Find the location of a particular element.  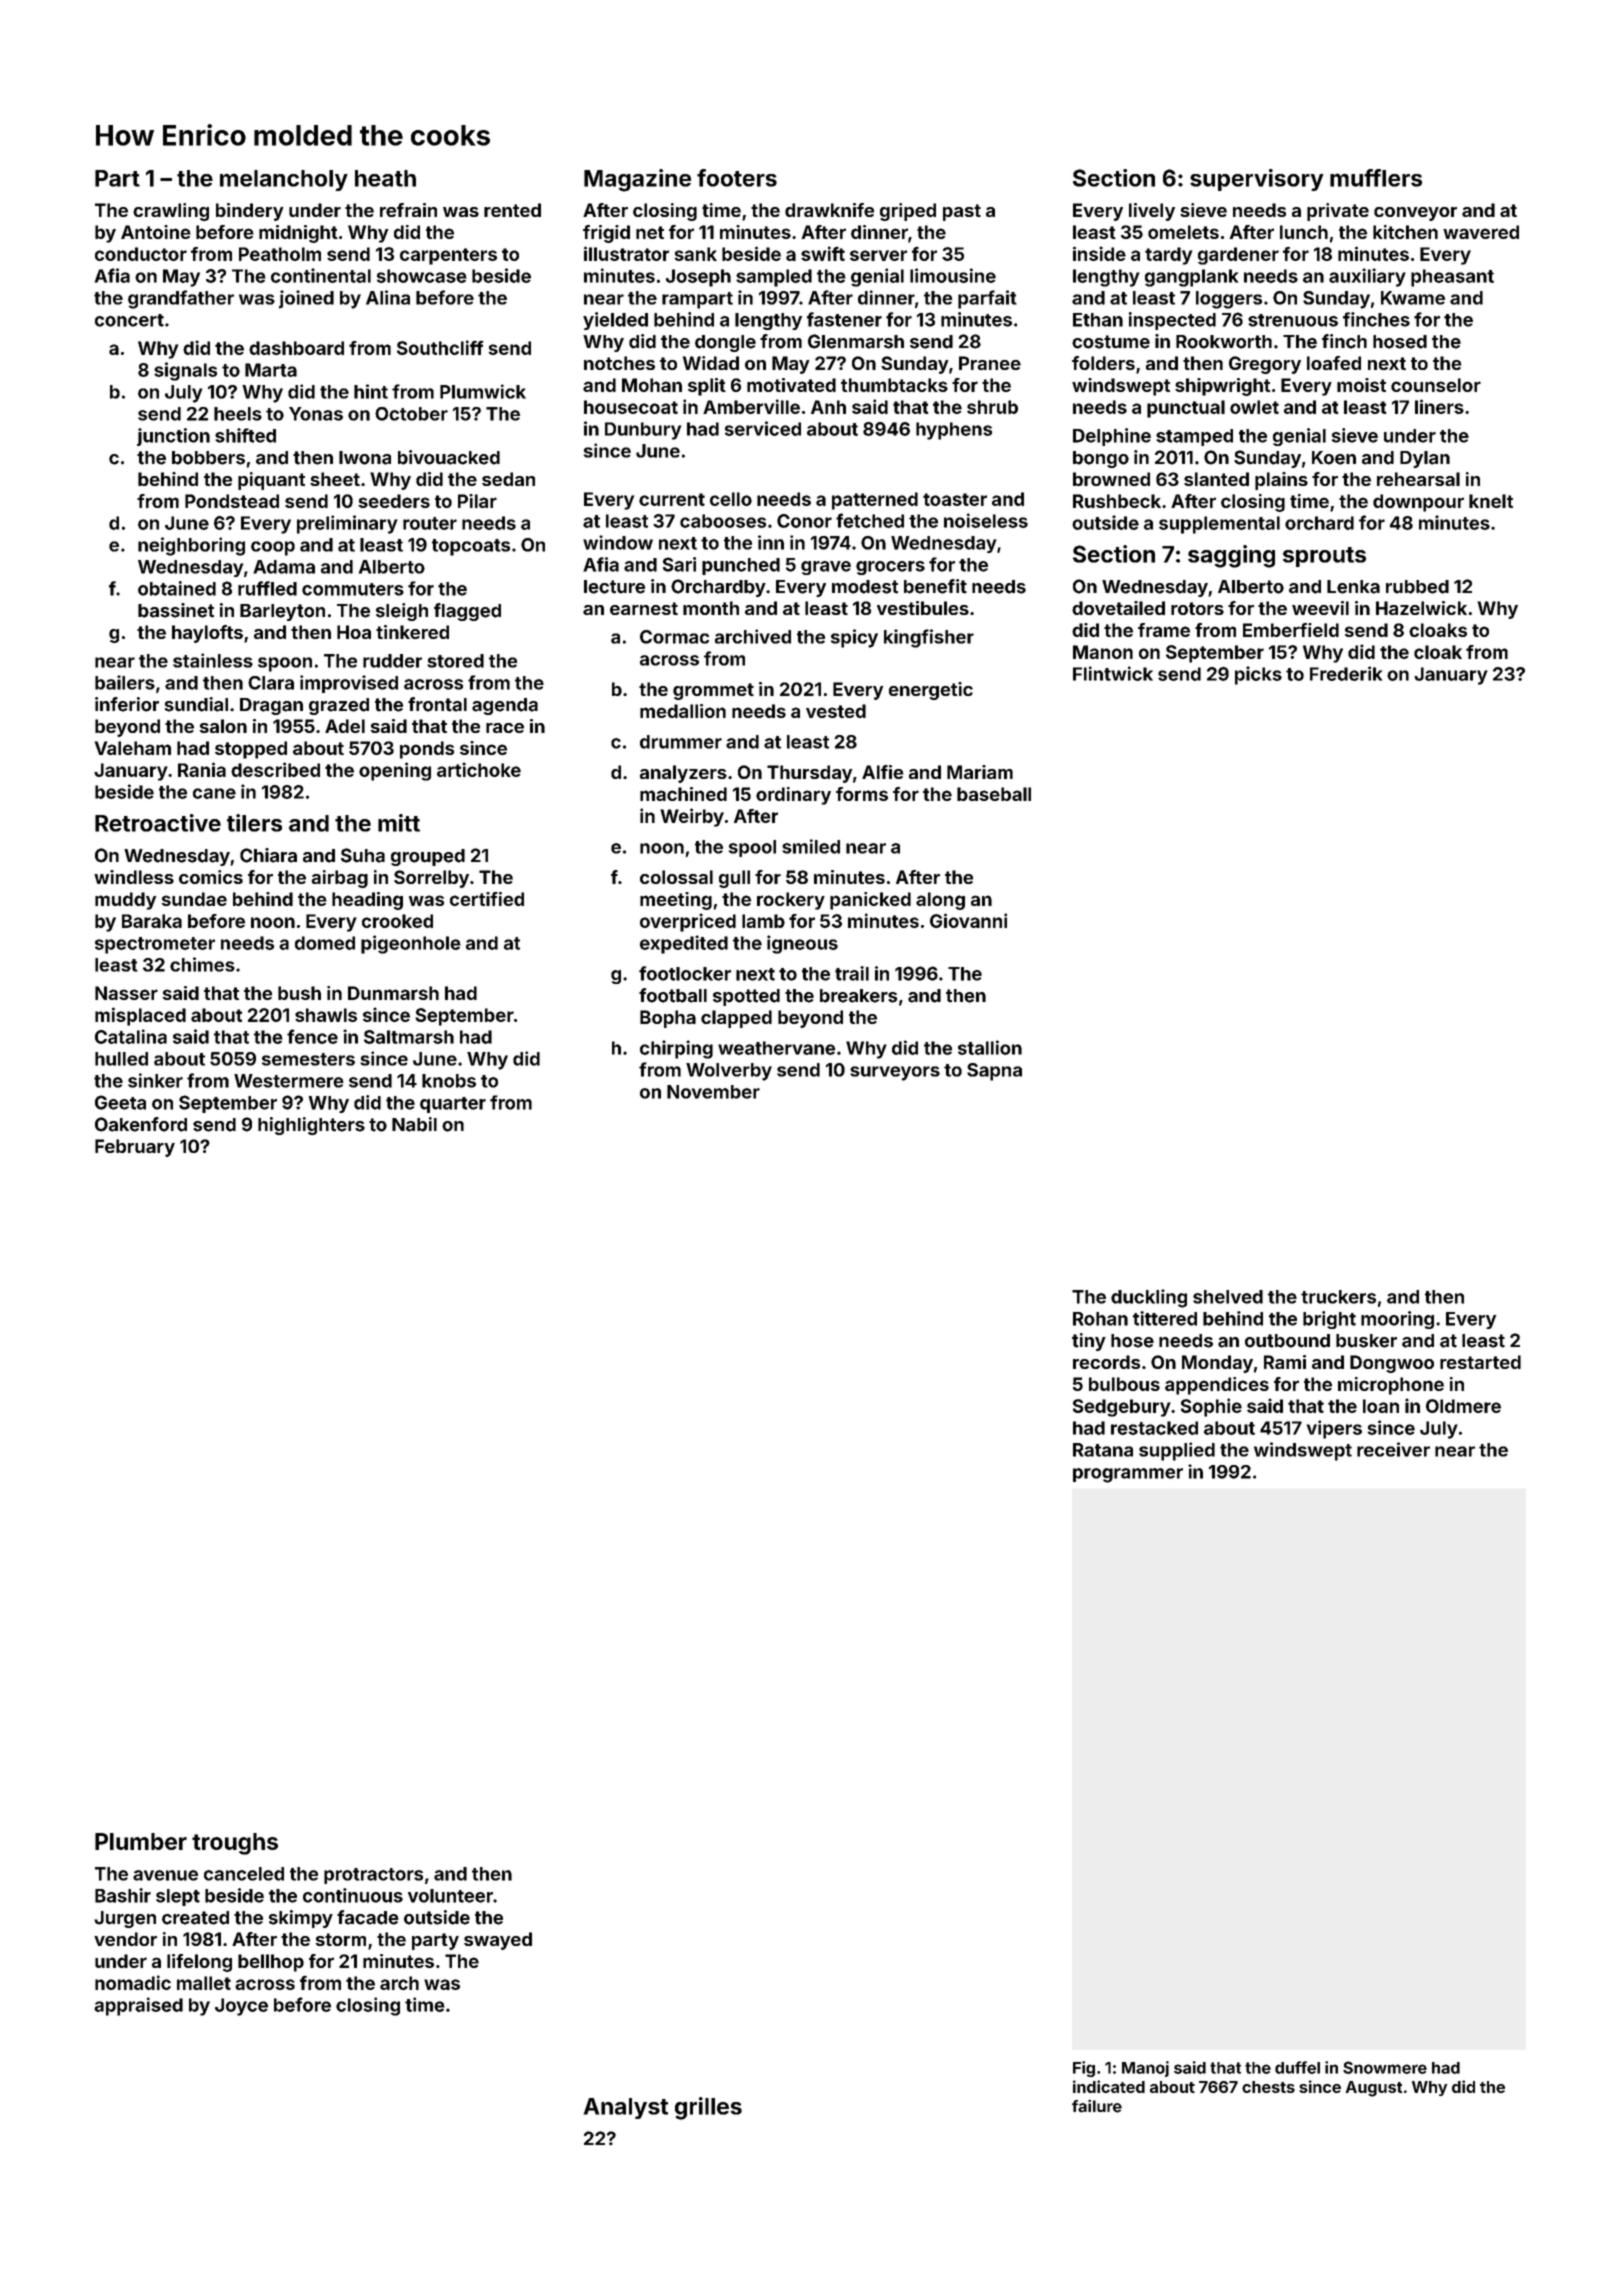

November is located at coordinates (713, 1092).
